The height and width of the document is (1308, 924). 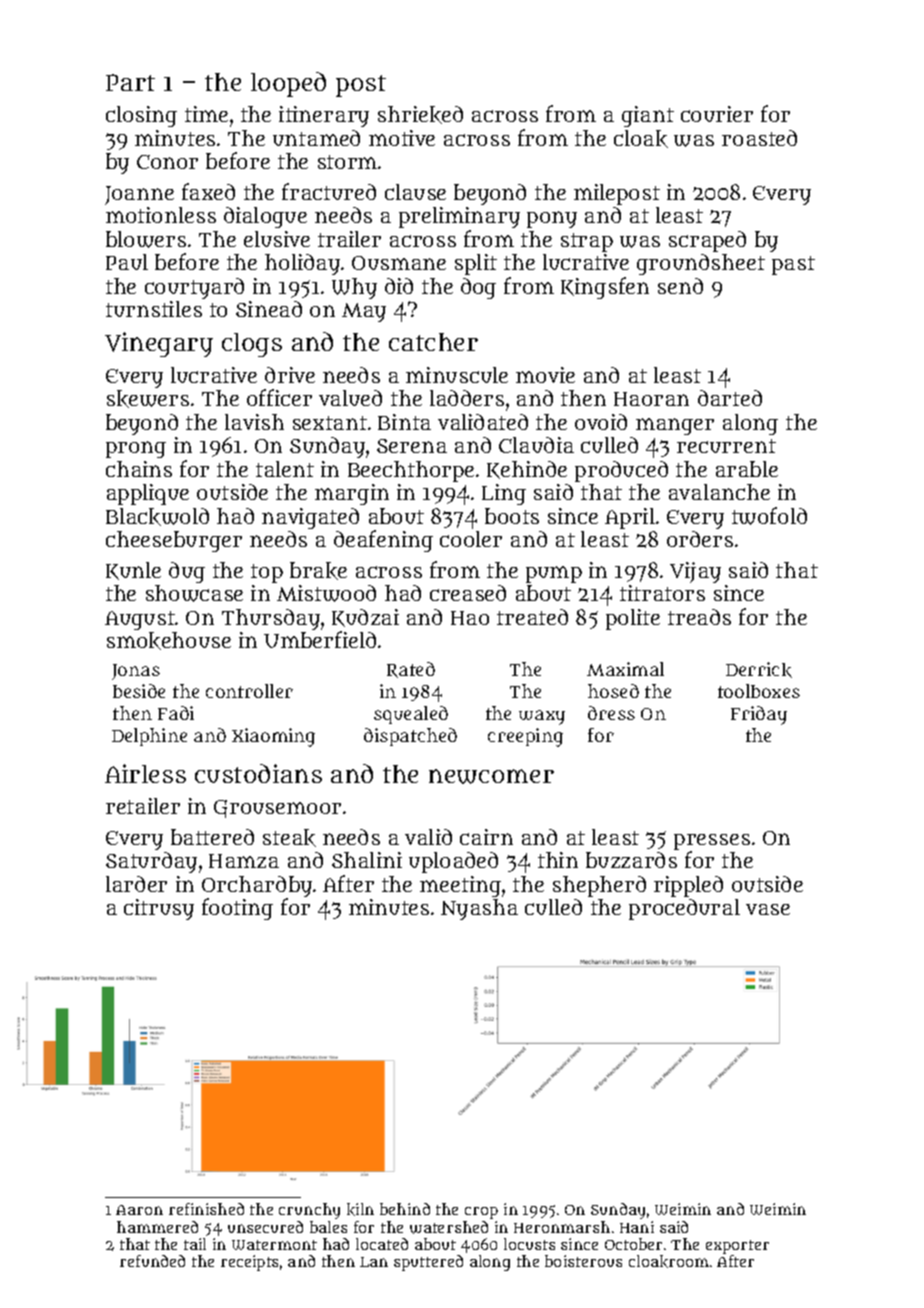 What do you see at coordinates (411, 670) in the document?
I see `Rated` at bounding box center [411, 670].
